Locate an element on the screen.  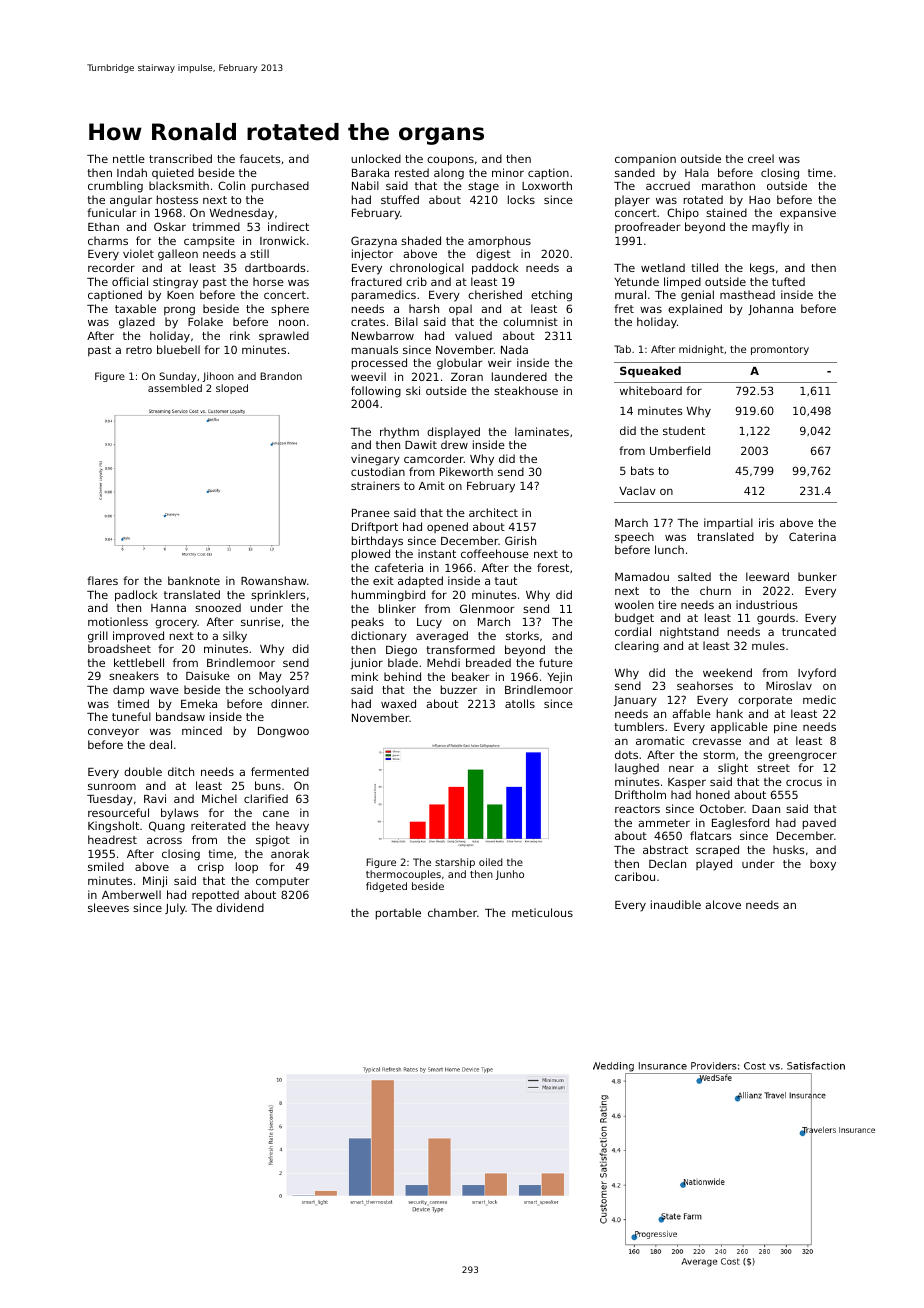
faucets is located at coordinates (260, 158).
